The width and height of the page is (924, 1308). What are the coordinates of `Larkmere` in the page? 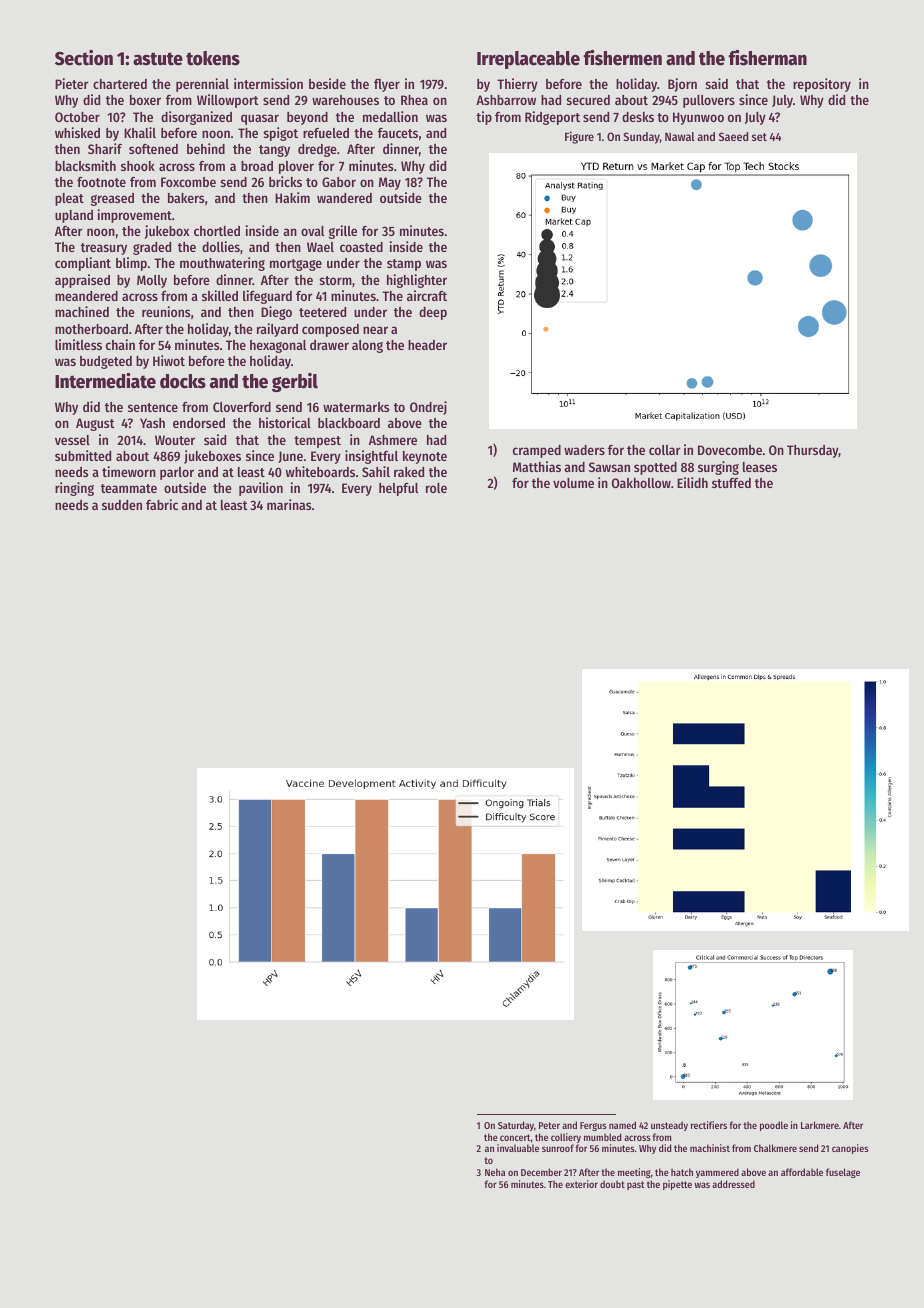 It's located at (820, 1125).
